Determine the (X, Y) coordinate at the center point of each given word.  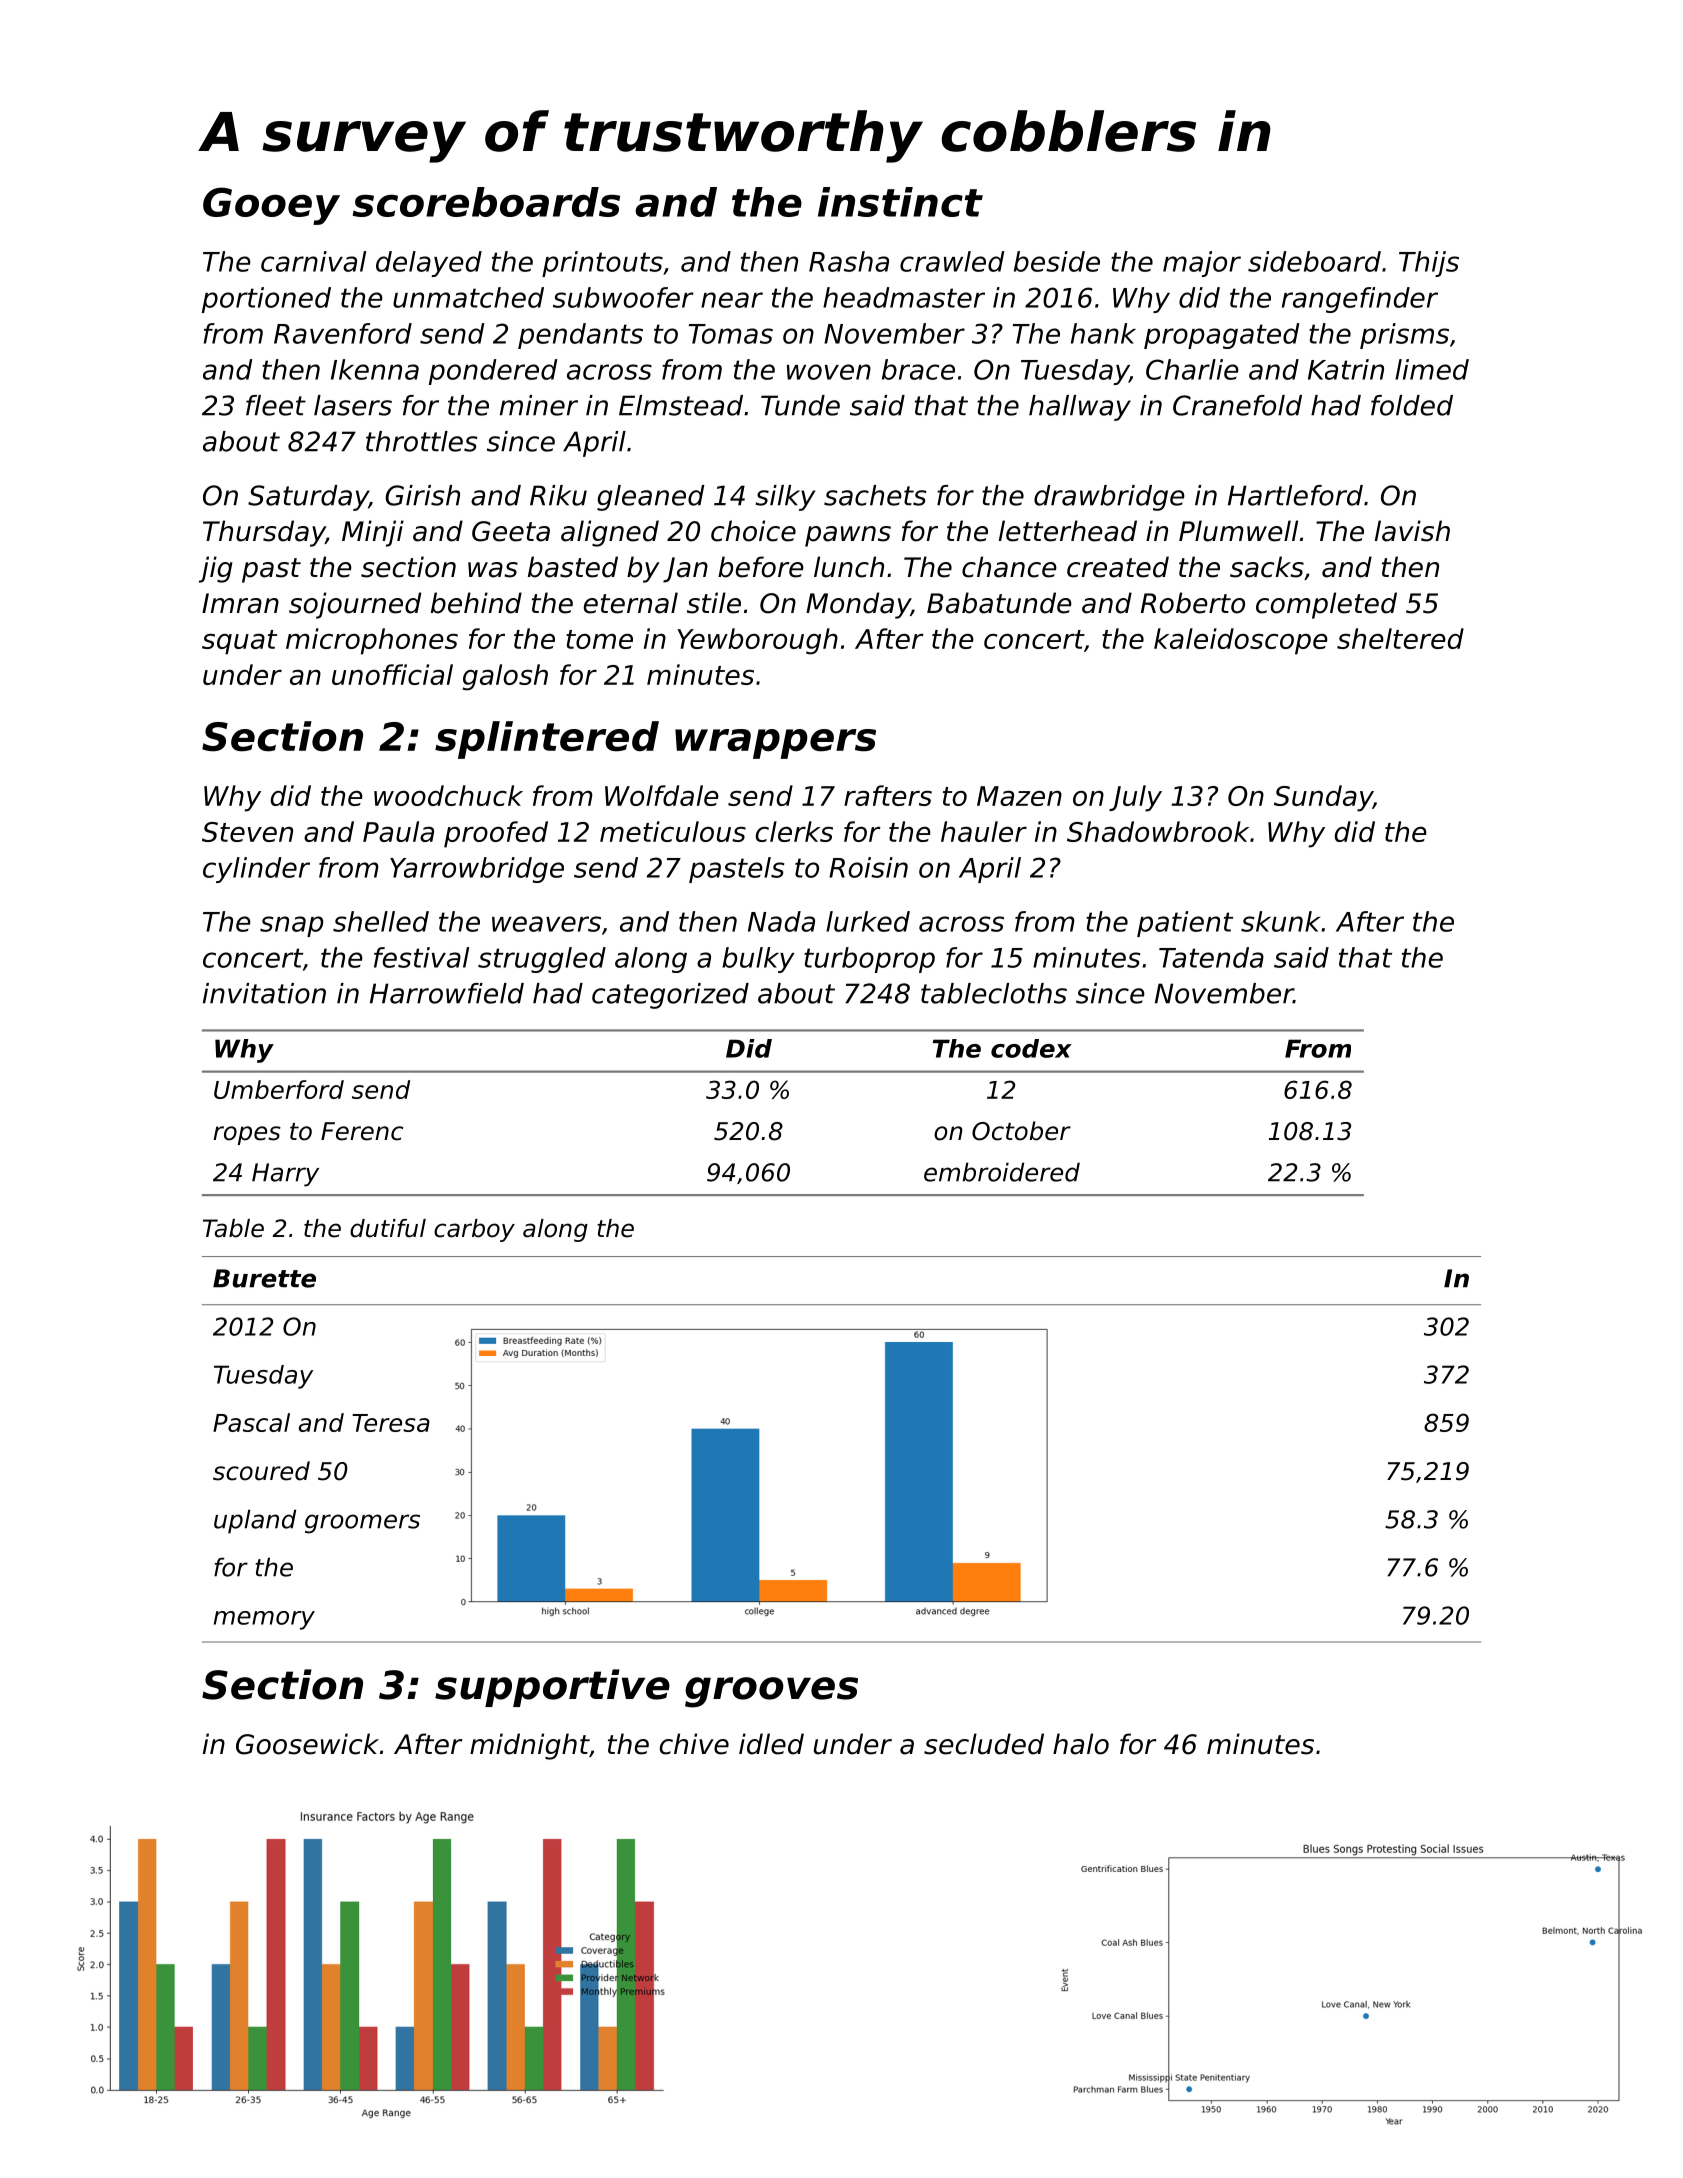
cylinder (256, 870)
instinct (900, 202)
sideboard (1314, 261)
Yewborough (757, 641)
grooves (771, 1692)
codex (1031, 1048)
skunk (1280, 921)
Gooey (271, 206)
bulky (758, 960)
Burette (264, 1278)
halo (1081, 1744)
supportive (552, 1688)
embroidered (1002, 1172)
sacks (1267, 567)
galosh (505, 677)
